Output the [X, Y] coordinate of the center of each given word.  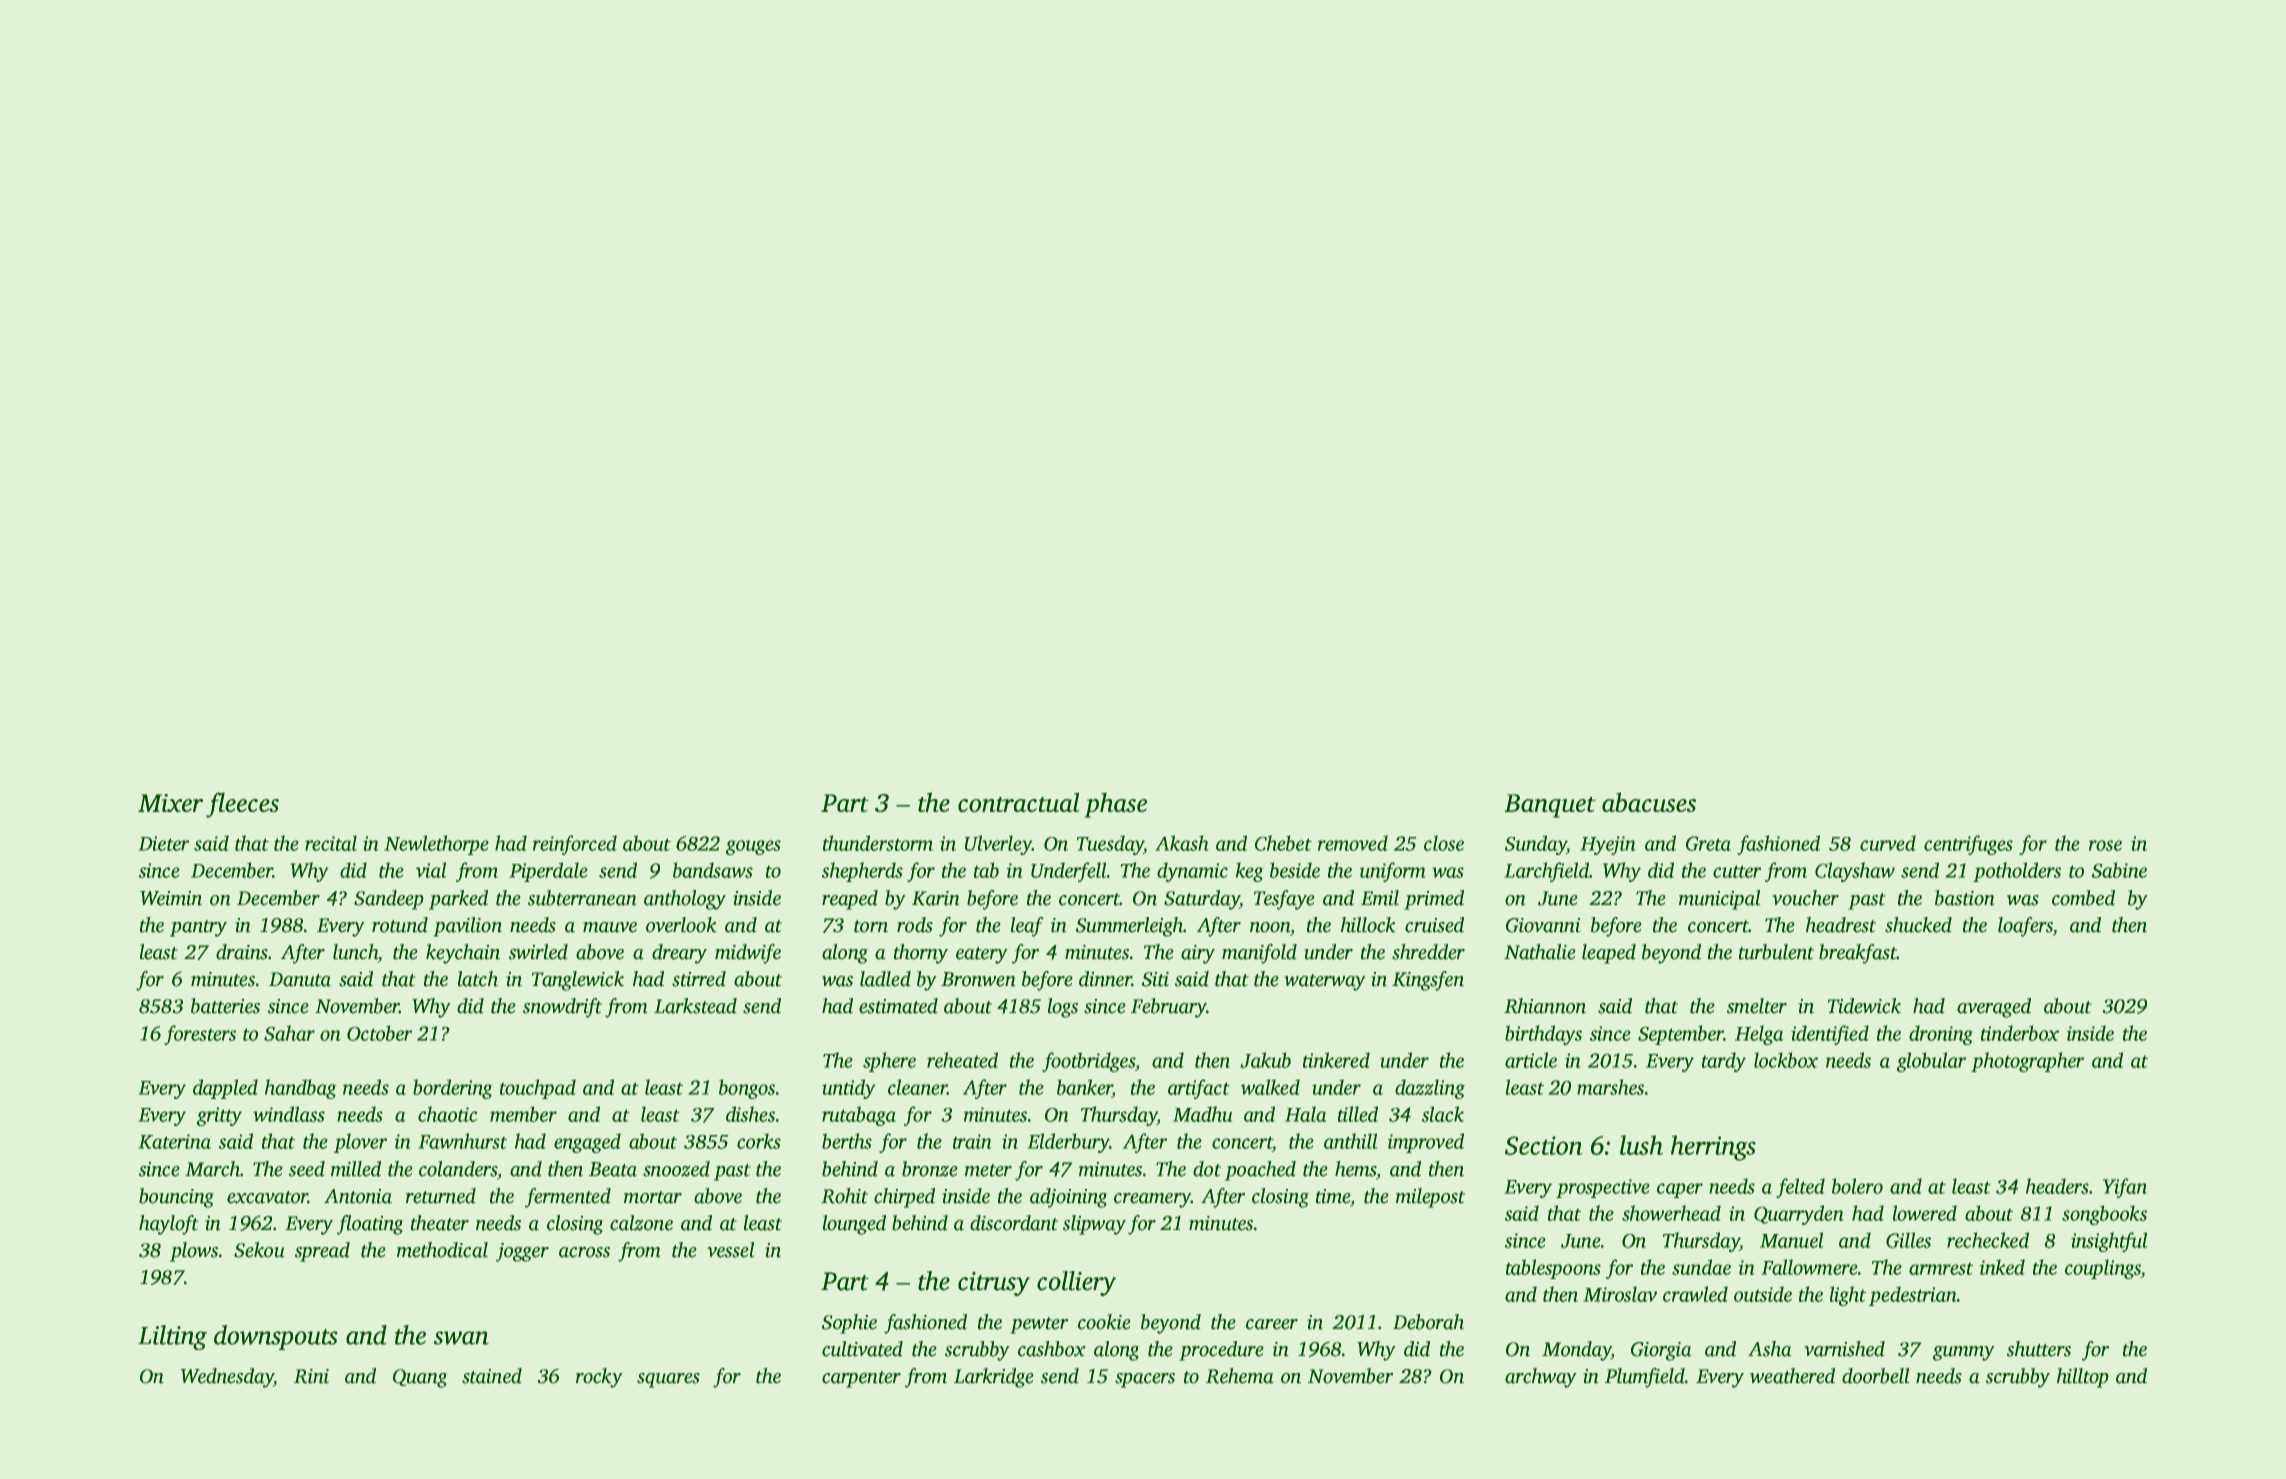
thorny [921, 954]
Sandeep [389, 900]
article [1531, 1060]
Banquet [1550, 806]
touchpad [538, 1089]
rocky [599, 1378]
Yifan [2125, 1188]
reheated [962, 1060]
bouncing [176, 1198]
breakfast [1858, 954]
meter [988, 1170]
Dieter [163, 843]
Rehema [1240, 1376]
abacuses [1649, 802]
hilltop [2083, 1378]
